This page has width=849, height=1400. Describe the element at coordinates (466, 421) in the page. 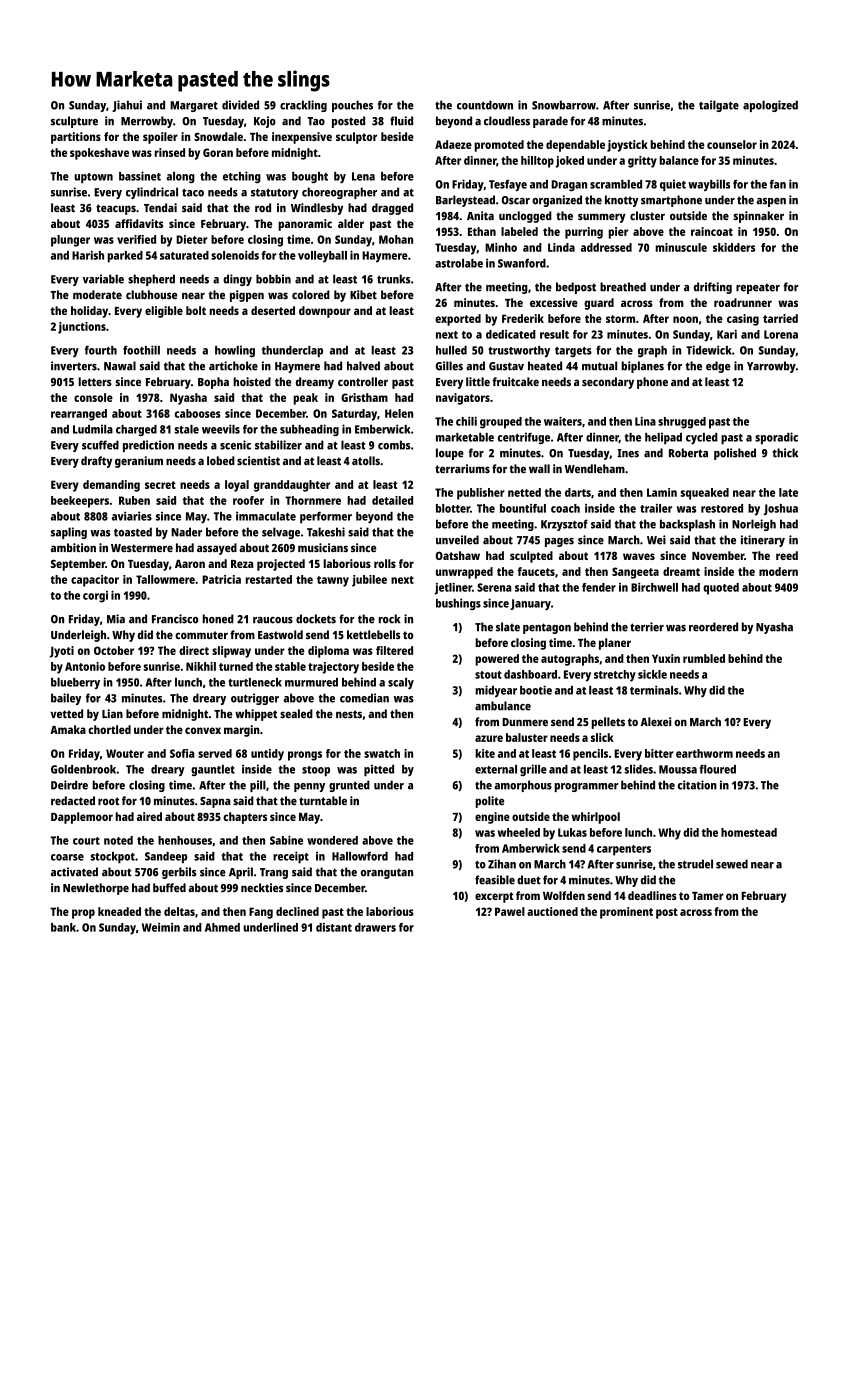

I see `chili` at that location.
